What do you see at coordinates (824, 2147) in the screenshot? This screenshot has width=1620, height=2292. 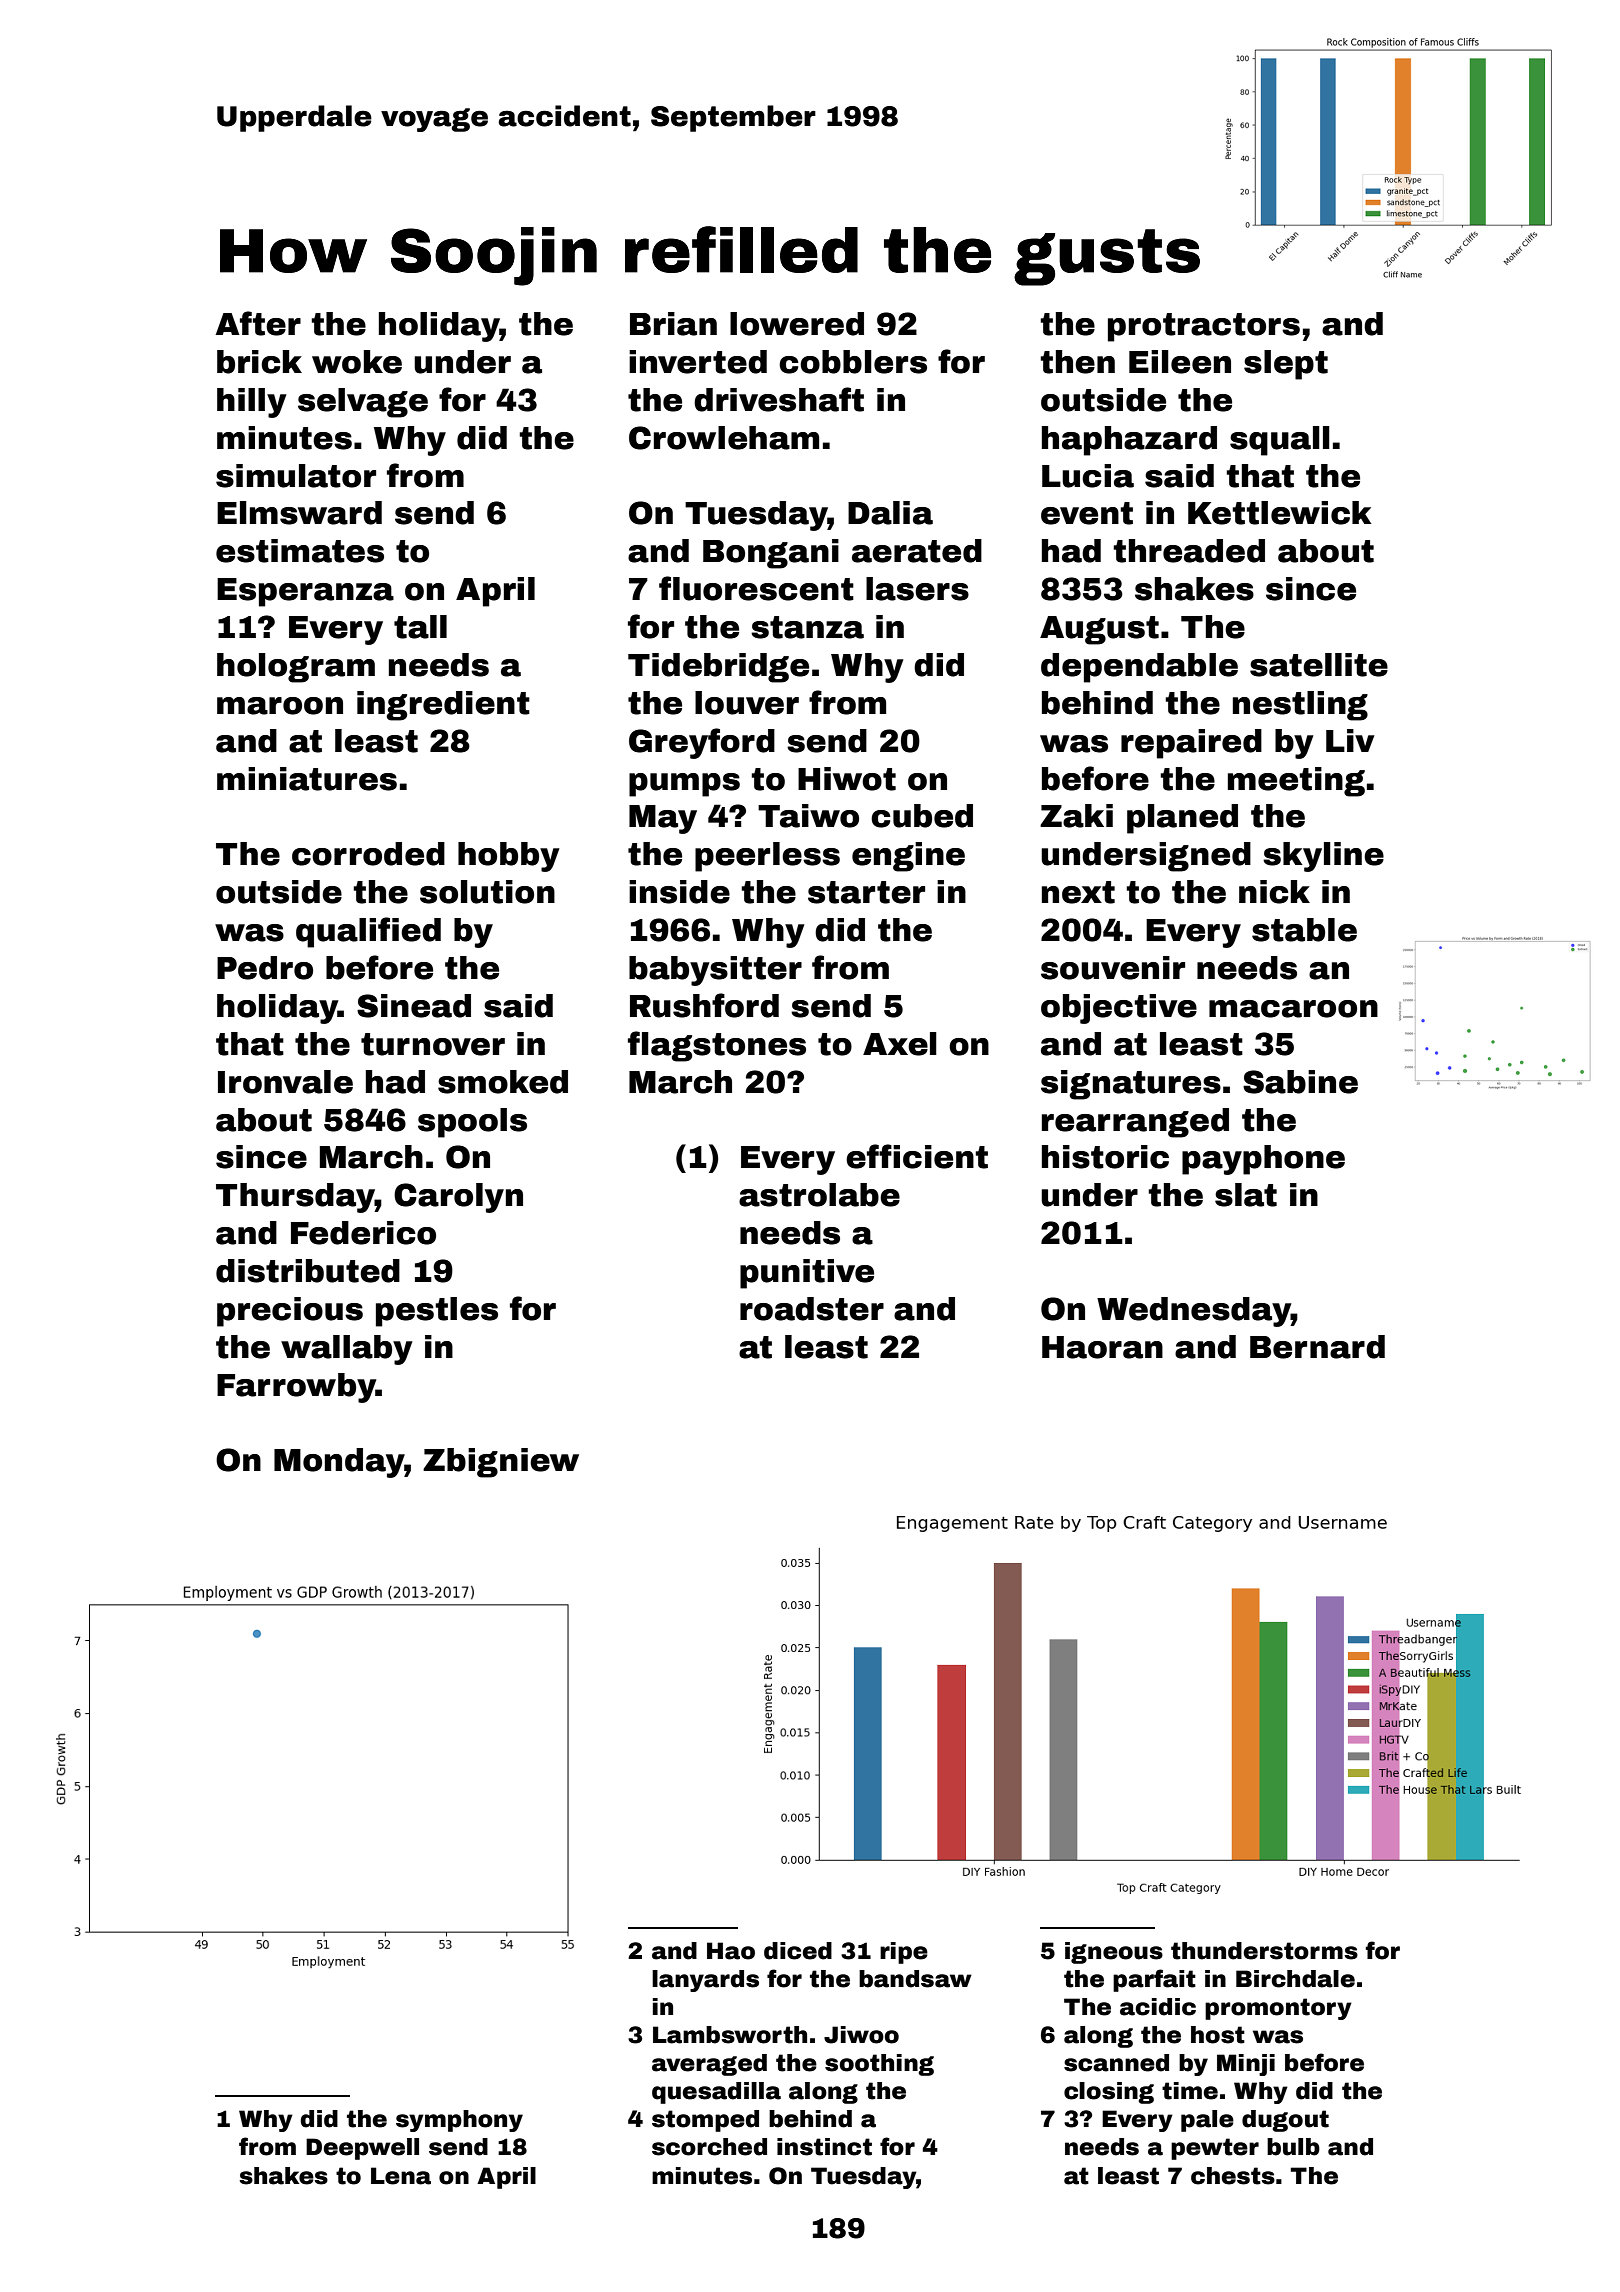 I see `instinct` at bounding box center [824, 2147].
